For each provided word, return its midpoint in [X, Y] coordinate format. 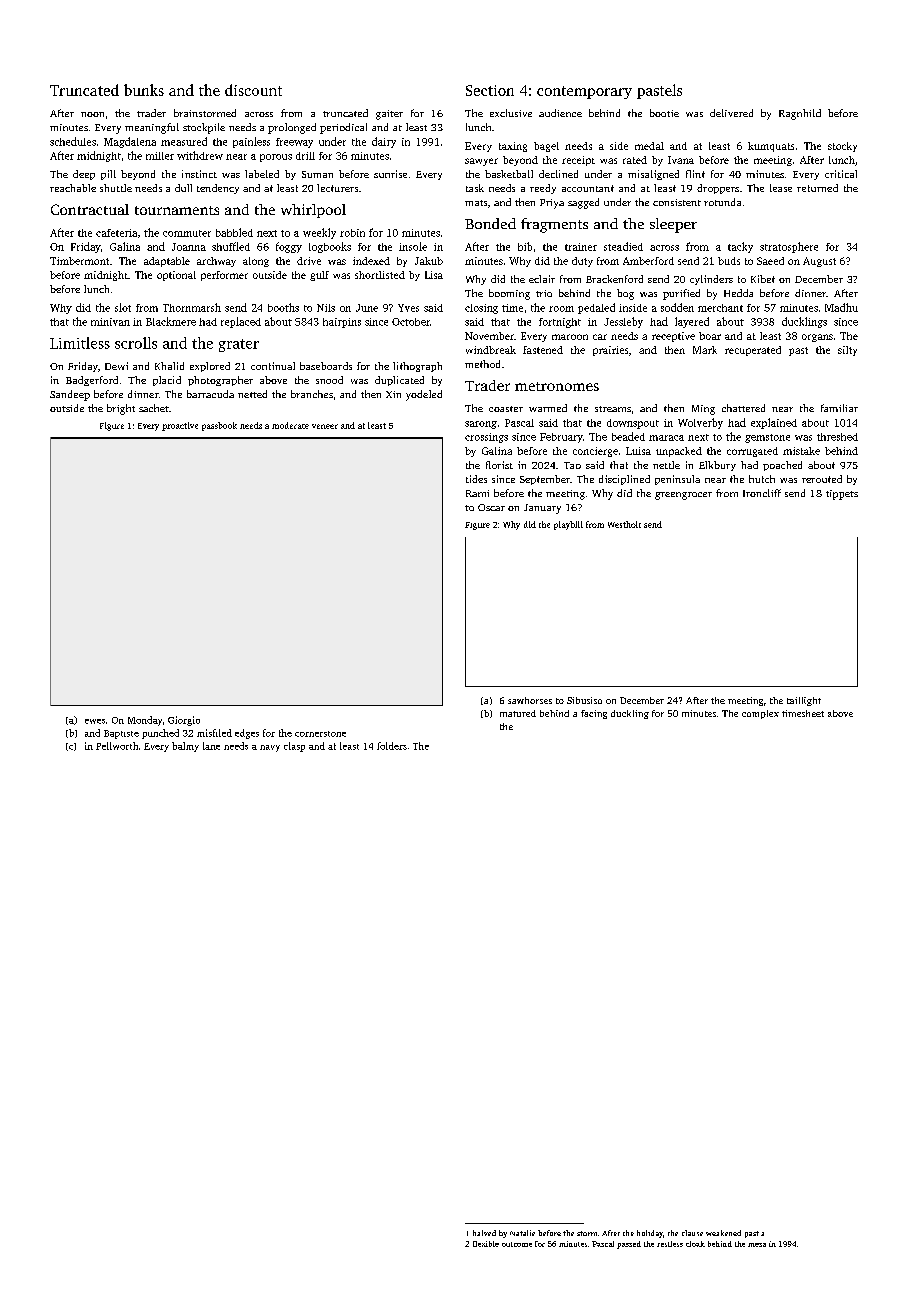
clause [692, 1233]
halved [484, 1233]
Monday [145, 721]
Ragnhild [800, 114]
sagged [583, 203]
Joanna [189, 247]
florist [499, 465]
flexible [486, 1244]
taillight [804, 701]
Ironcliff [762, 493]
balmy [185, 747]
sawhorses [530, 700]
